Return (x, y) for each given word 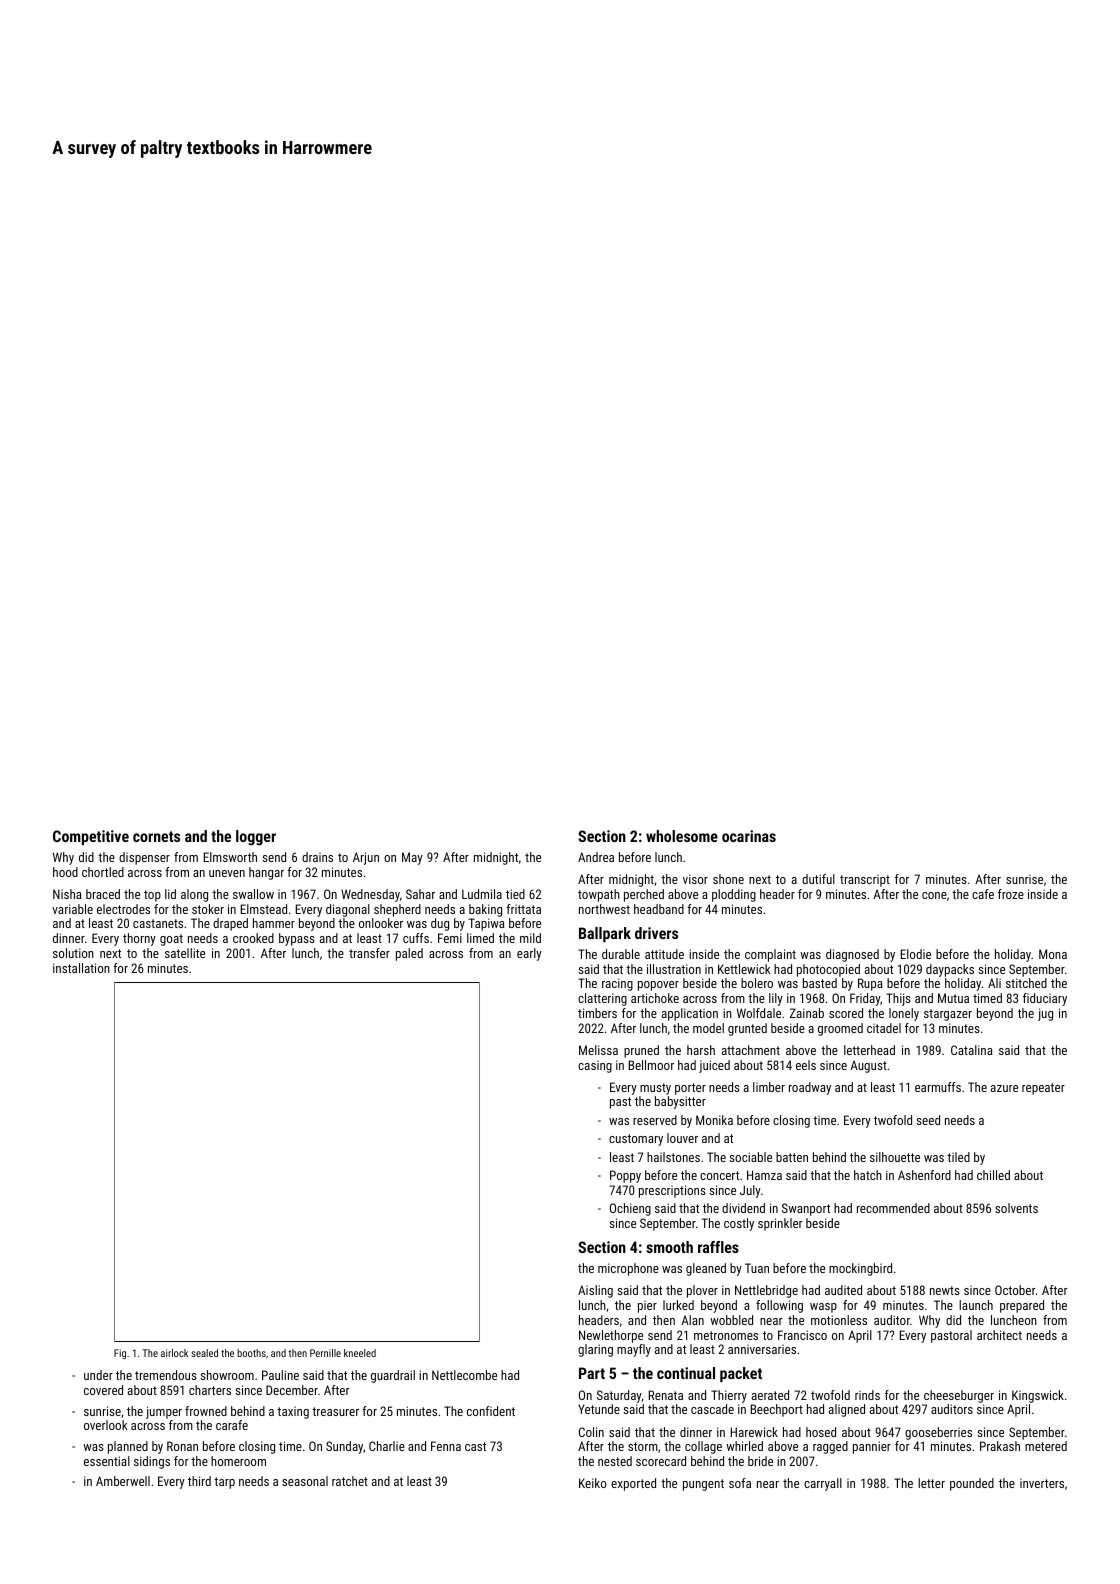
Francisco (802, 1335)
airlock (174, 1353)
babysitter (680, 1102)
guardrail (393, 1376)
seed (928, 1120)
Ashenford (924, 1175)
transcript (865, 881)
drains (317, 857)
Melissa (598, 1050)
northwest (604, 909)
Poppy (625, 1176)
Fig (120, 1354)
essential (107, 1461)
